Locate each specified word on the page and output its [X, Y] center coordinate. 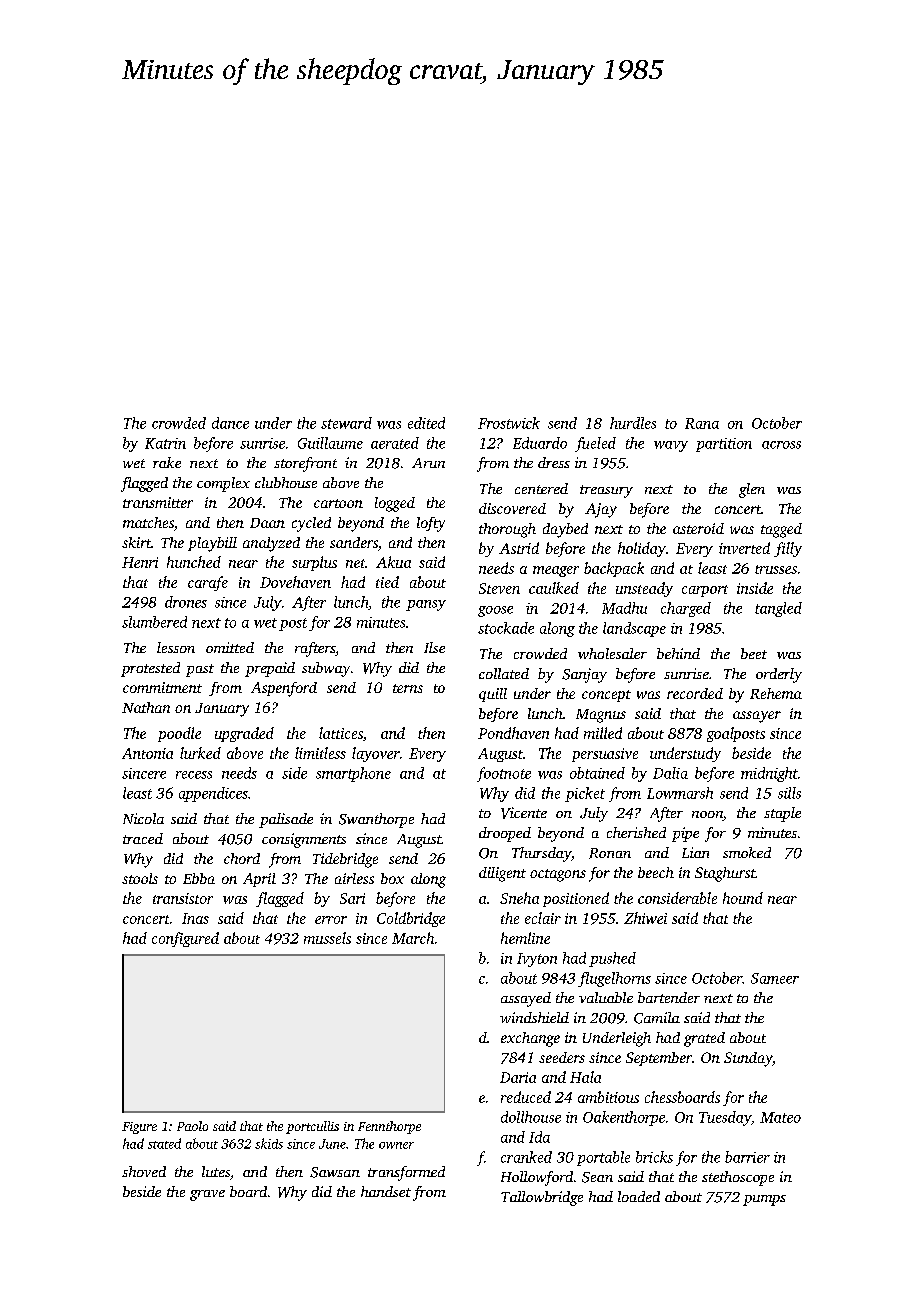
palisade [286, 820]
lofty [431, 524]
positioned [576, 899]
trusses [776, 569]
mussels [327, 938]
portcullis [312, 1127]
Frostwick [509, 423]
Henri [140, 562]
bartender [669, 997]
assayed [526, 999]
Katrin [165, 443]
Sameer [775, 978]
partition [724, 445]
